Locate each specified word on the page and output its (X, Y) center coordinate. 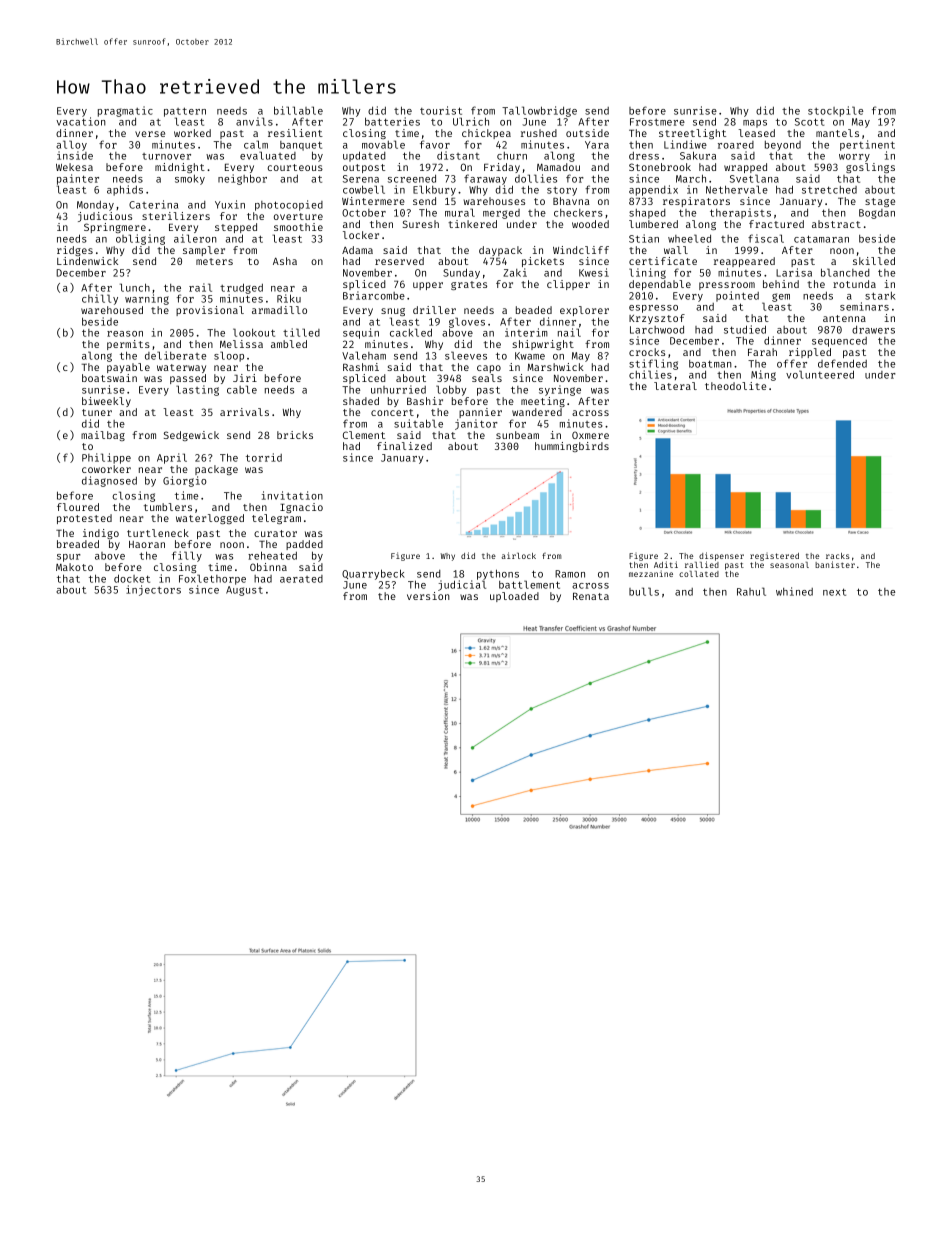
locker (361, 235)
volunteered (820, 374)
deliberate (175, 355)
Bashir (425, 401)
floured (78, 507)
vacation (81, 121)
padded (304, 545)
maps (755, 124)
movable (383, 144)
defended (842, 363)
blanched (845, 272)
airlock (519, 555)
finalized (404, 446)
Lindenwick (87, 261)
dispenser (721, 557)
